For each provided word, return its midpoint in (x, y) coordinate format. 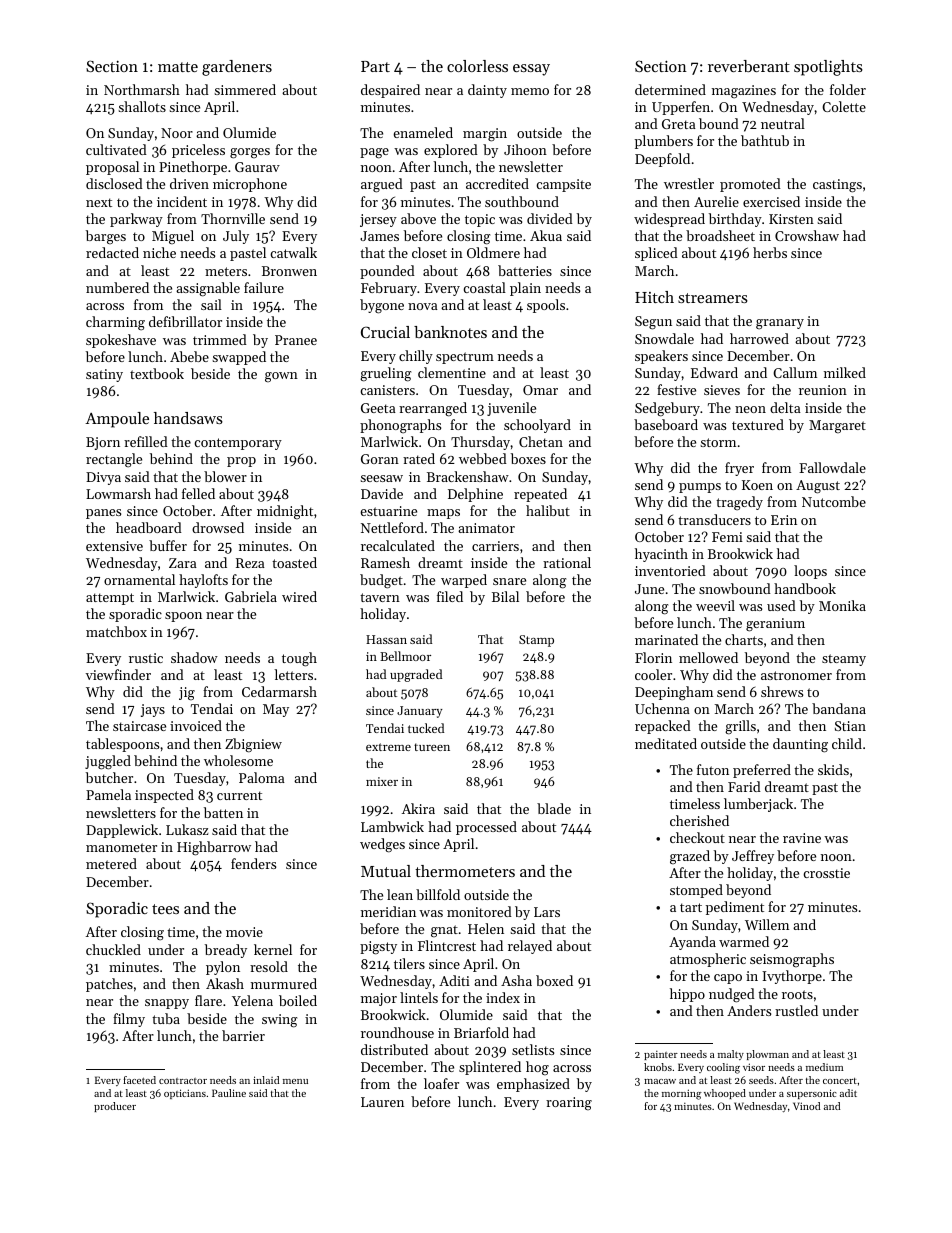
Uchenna (662, 708)
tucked (426, 728)
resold (269, 966)
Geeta (378, 408)
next (99, 202)
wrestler (689, 183)
